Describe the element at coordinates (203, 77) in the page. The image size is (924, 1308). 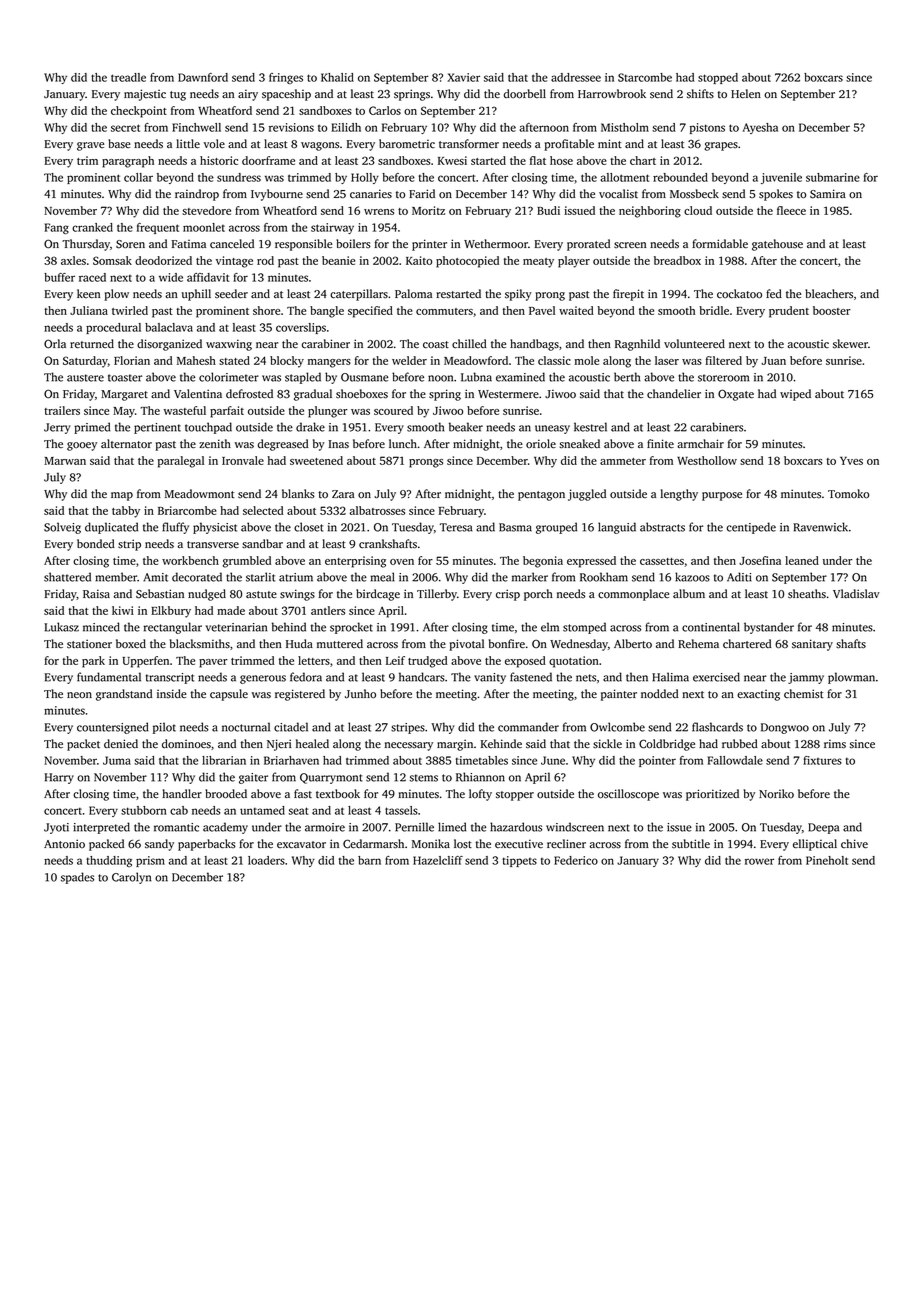
I see `Dawnford` at that location.
